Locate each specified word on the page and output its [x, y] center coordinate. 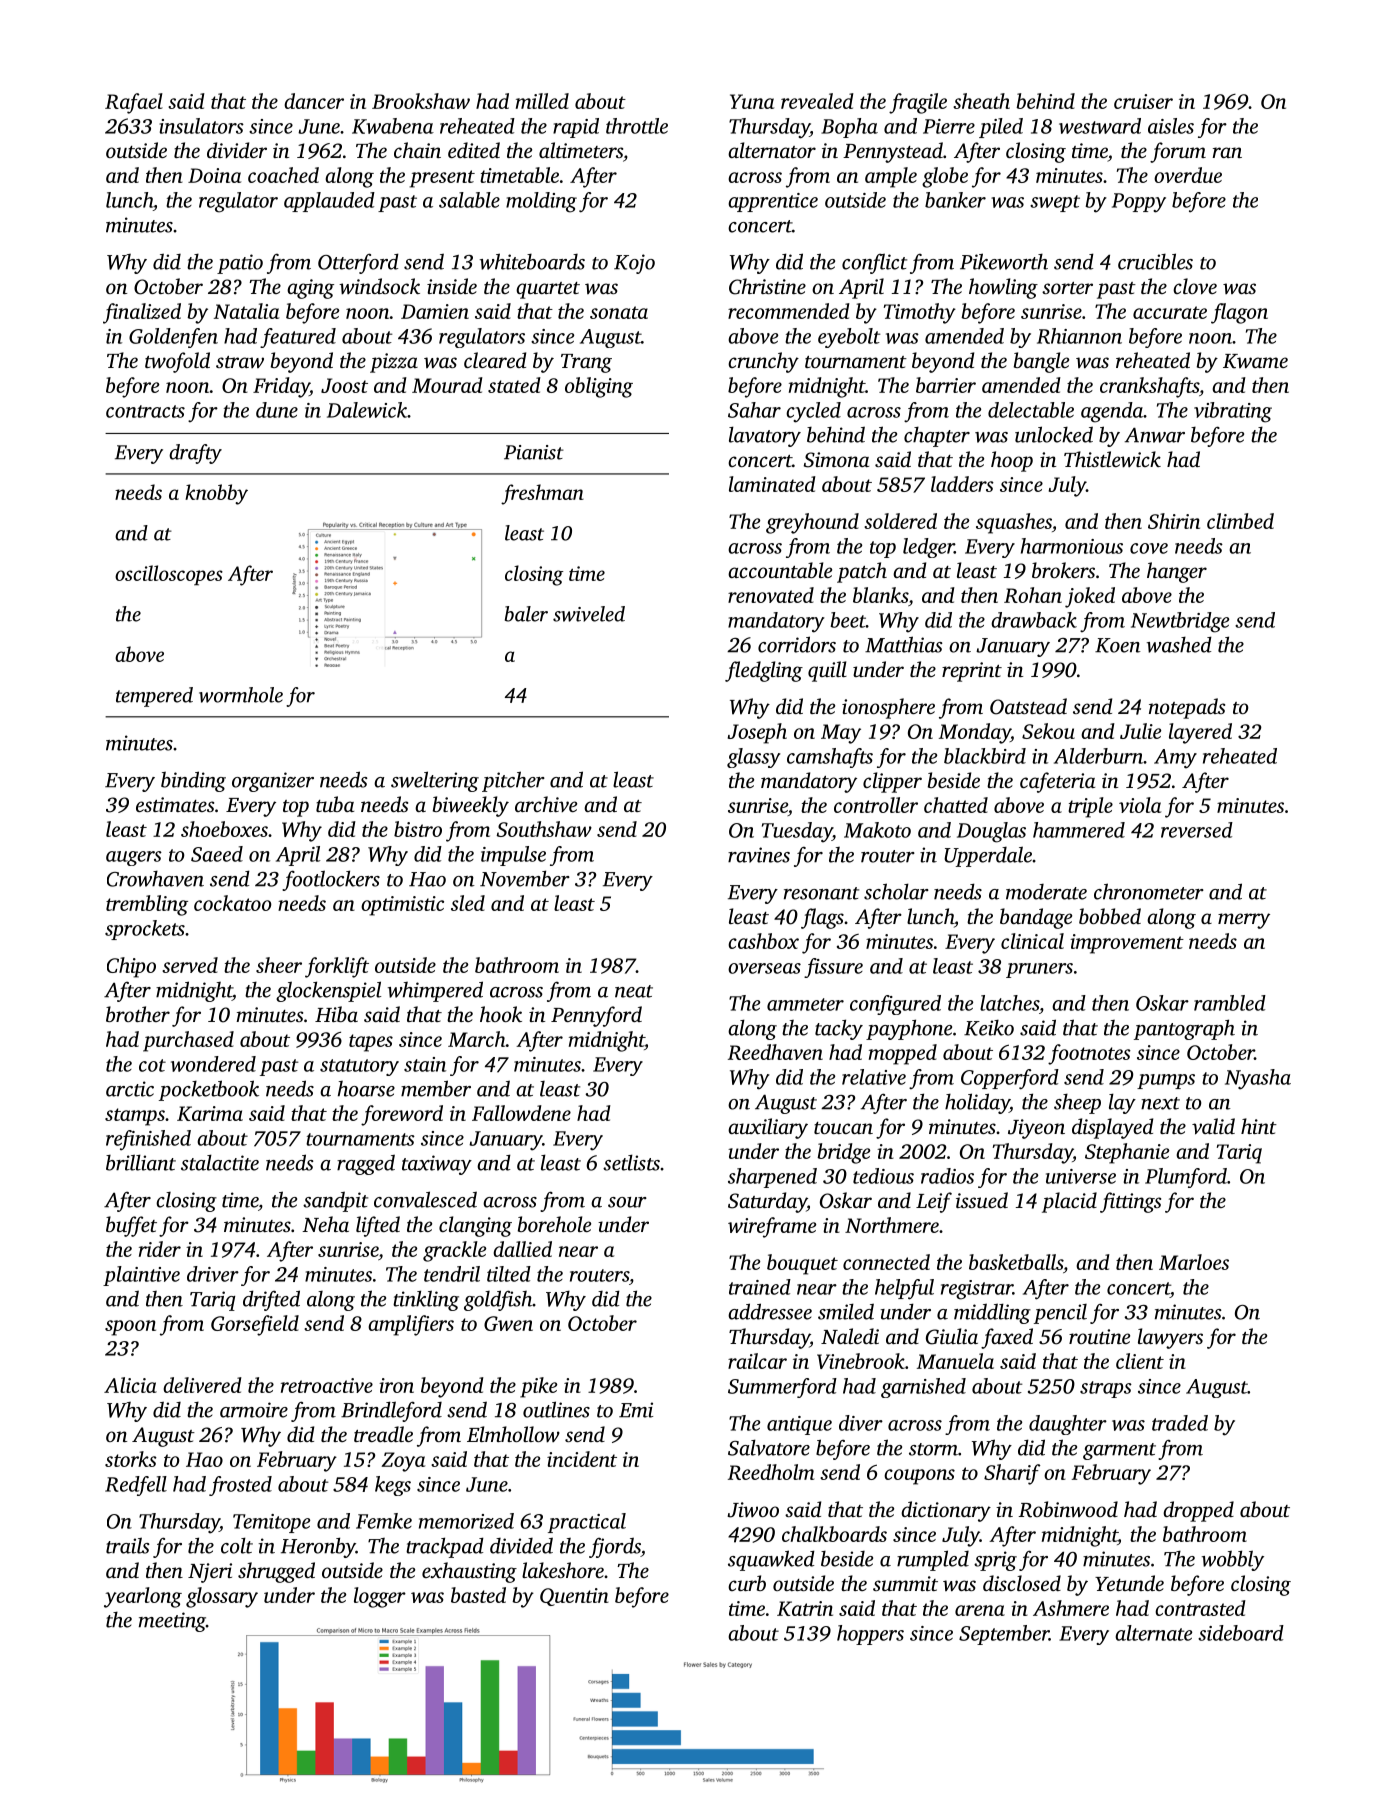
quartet [548, 290]
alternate [1153, 1633]
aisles [1171, 126]
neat [634, 991]
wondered [213, 1064]
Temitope [271, 1523]
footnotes [1089, 1054]
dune [277, 410]
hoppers [870, 1635]
